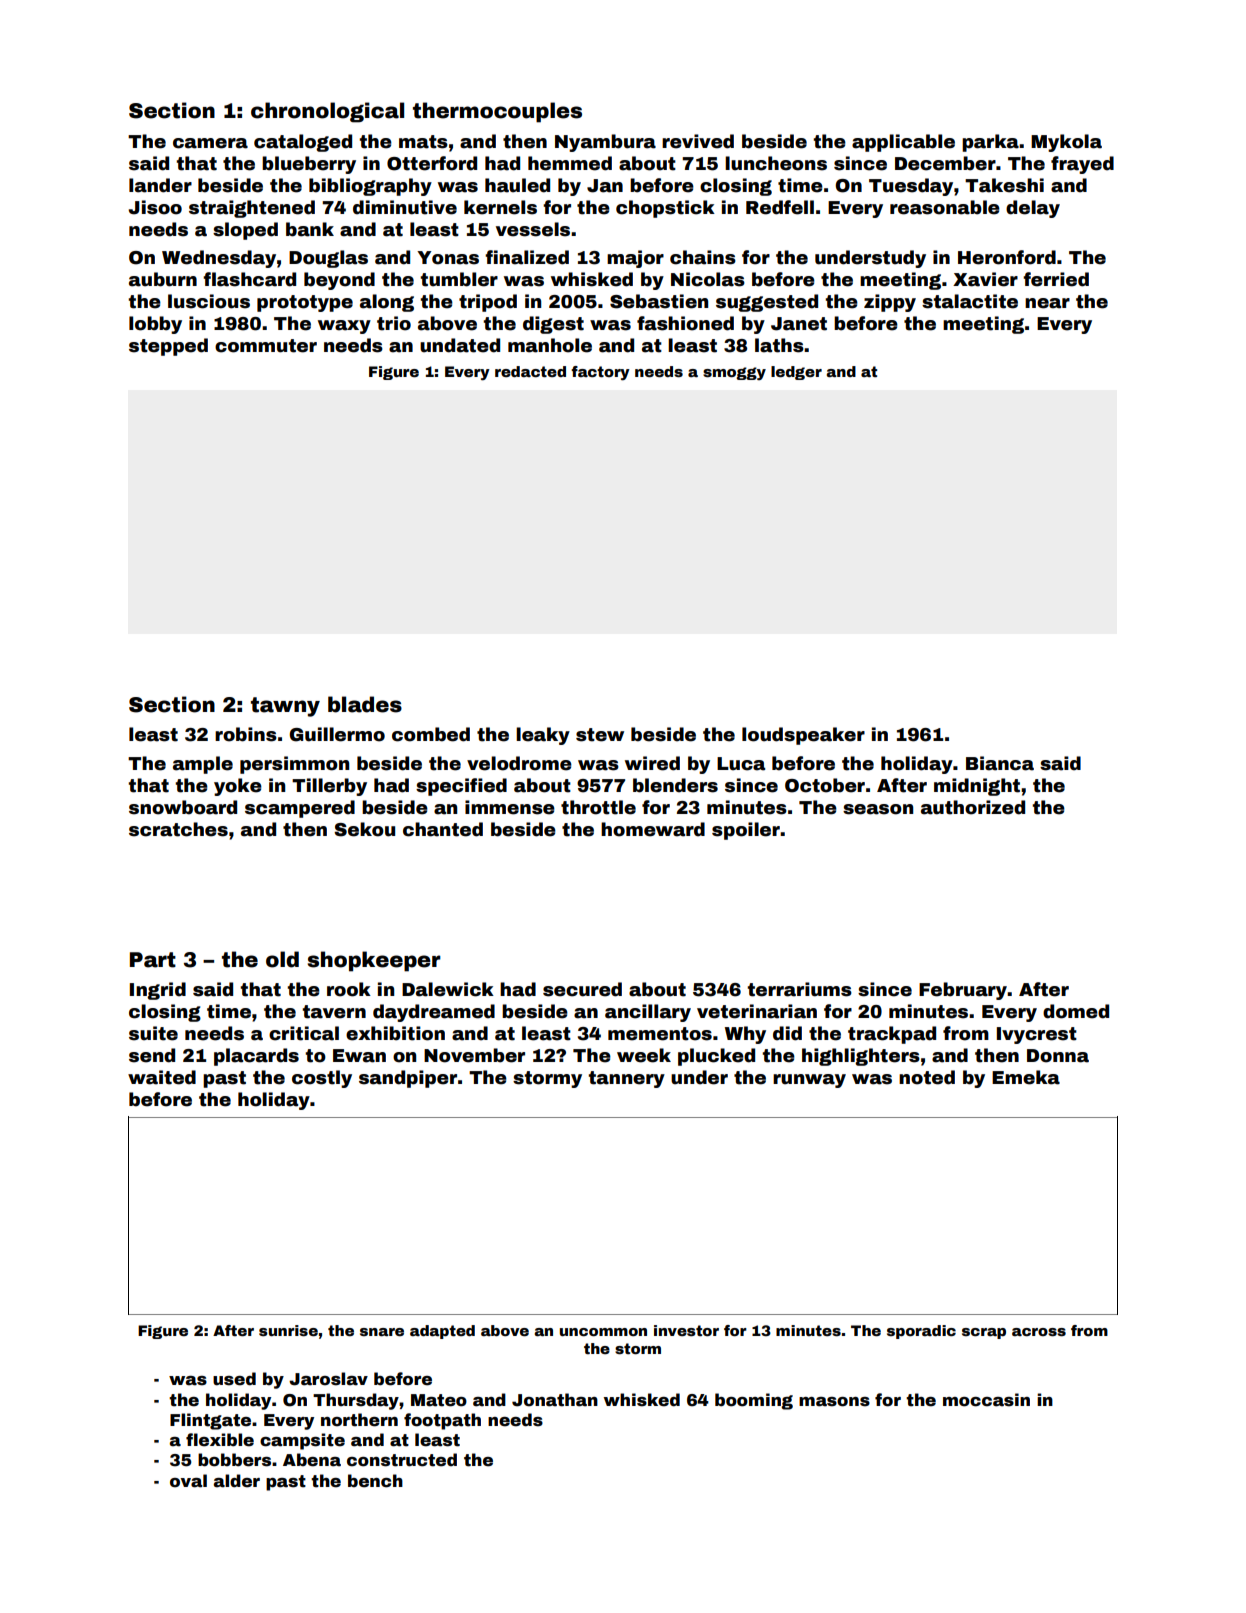  Describe the element at coordinates (530, 371) in the page. I see `redacted` at that location.
